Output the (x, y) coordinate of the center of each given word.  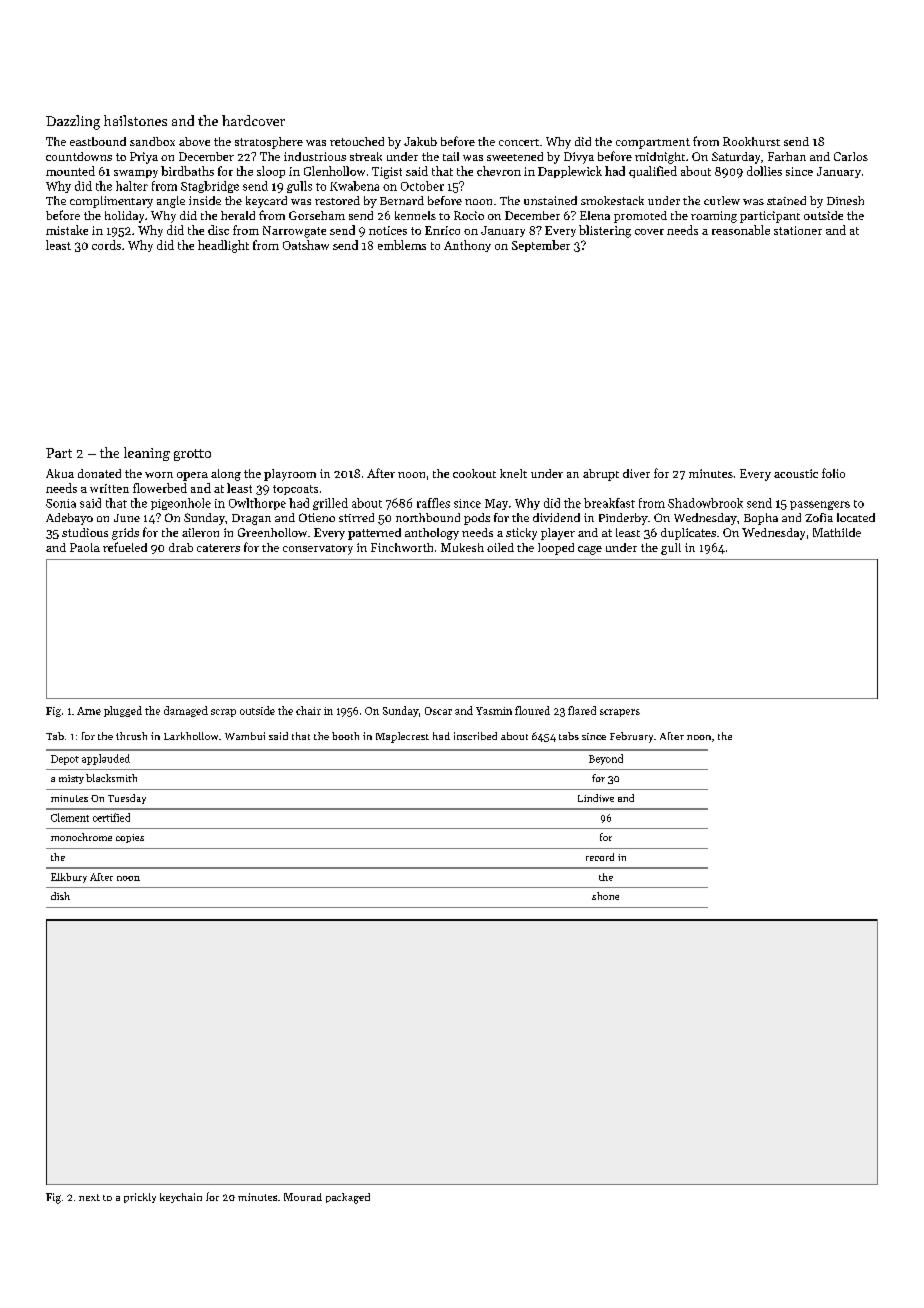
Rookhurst (751, 141)
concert (519, 142)
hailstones (135, 120)
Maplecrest (402, 737)
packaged (348, 1198)
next (89, 1197)
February (631, 737)
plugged (123, 711)
